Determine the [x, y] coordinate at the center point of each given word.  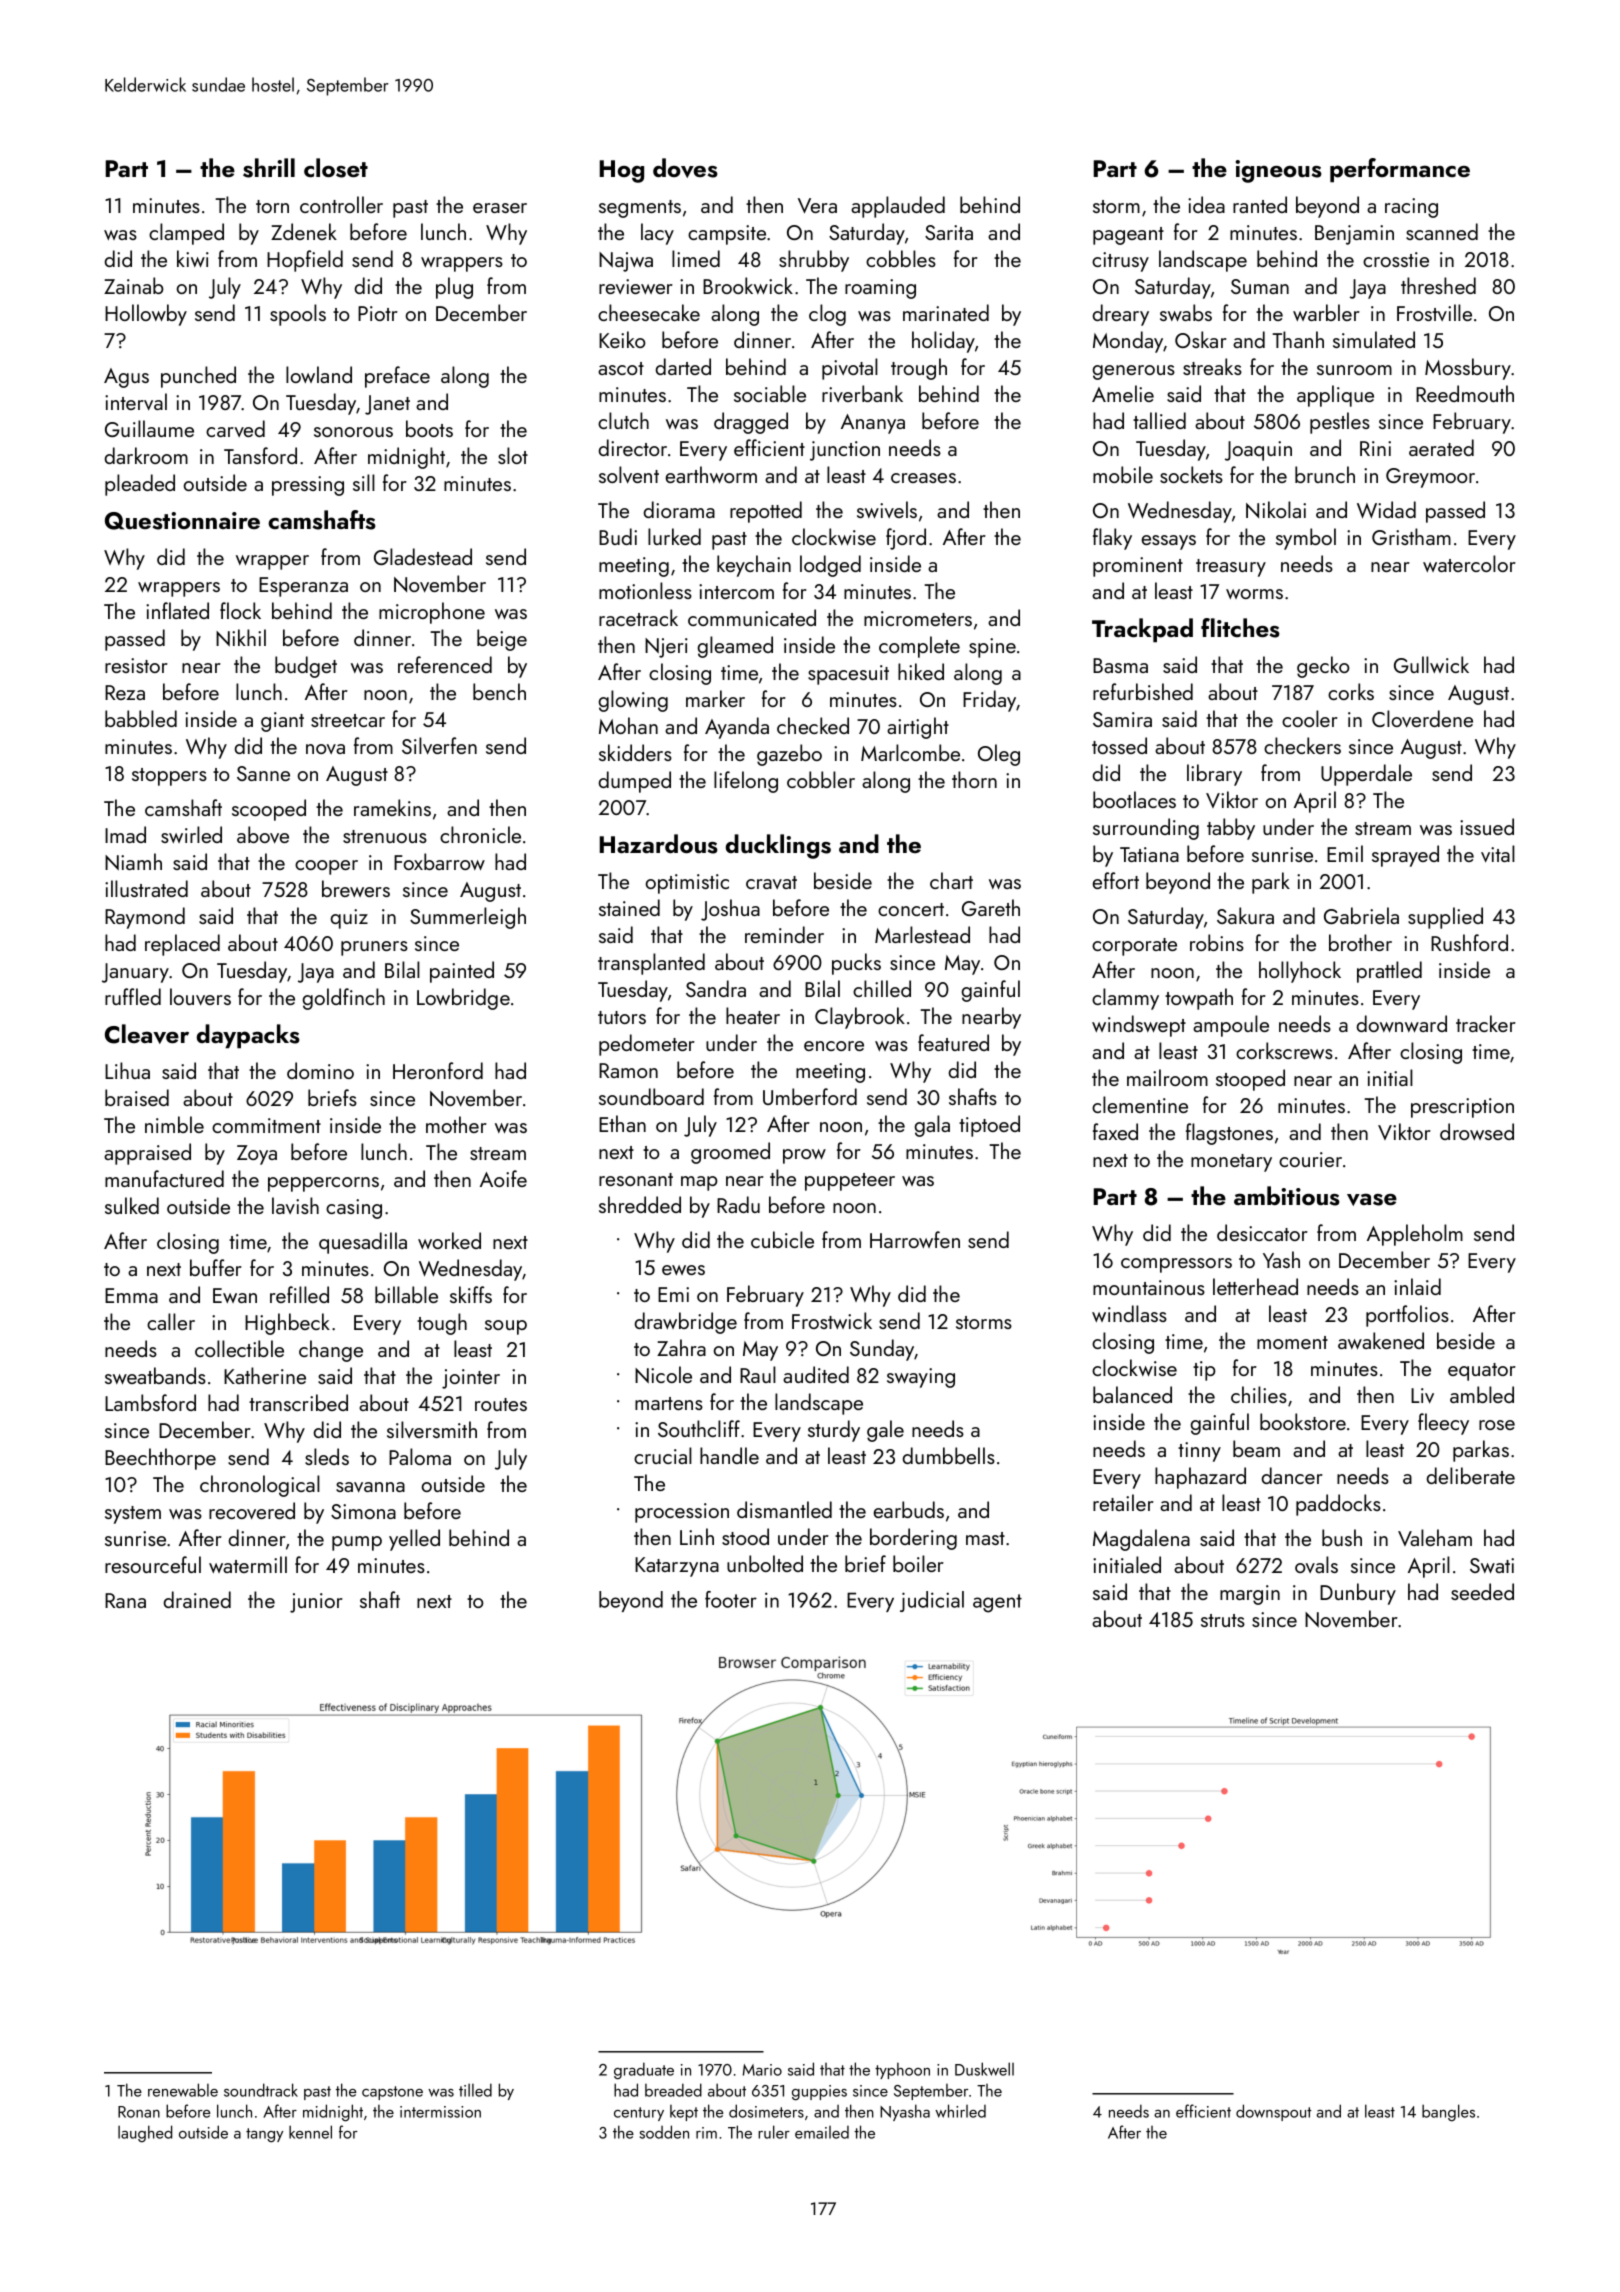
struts [1223, 1620]
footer [731, 1599]
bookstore [1303, 1421]
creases [923, 478]
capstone [392, 2093]
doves [685, 168]
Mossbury [1468, 369]
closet [336, 168]
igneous [1279, 171]
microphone [432, 613]
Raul [758, 1374]
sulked [132, 1205]
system [133, 1515]
